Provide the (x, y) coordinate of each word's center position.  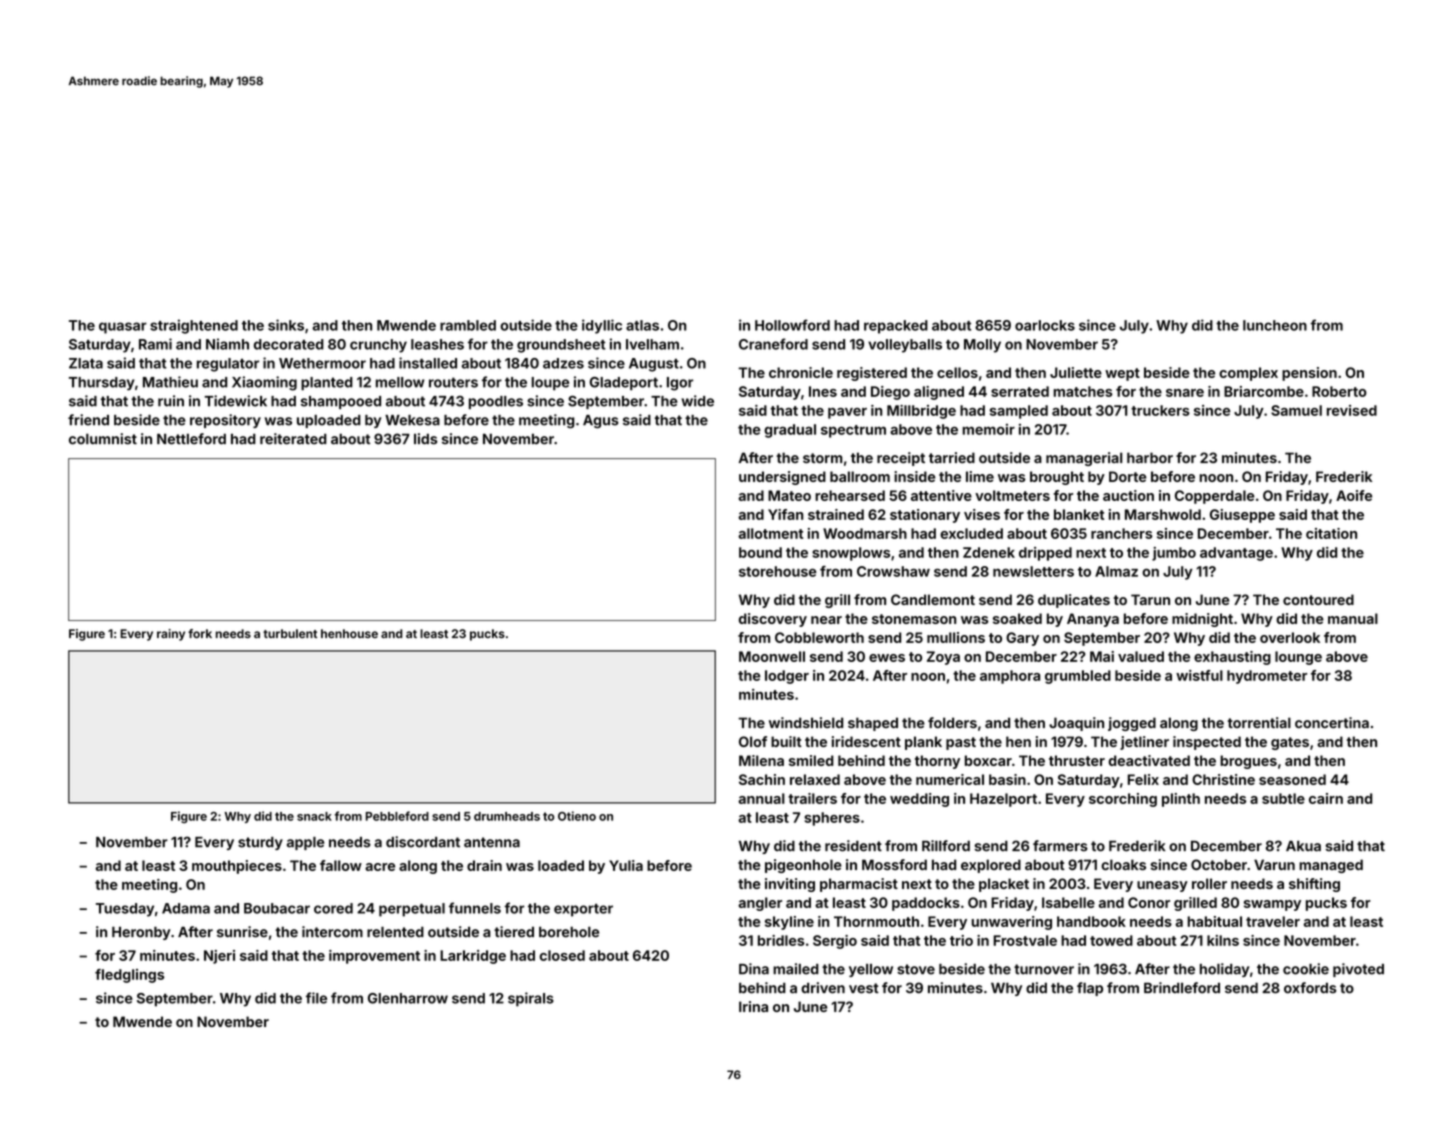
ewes (887, 658)
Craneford (773, 344)
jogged (1132, 724)
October (1219, 864)
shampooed (341, 402)
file (316, 998)
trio (961, 940)
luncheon (1275, 325)
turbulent (290, 633)
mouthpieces (237, 867)
